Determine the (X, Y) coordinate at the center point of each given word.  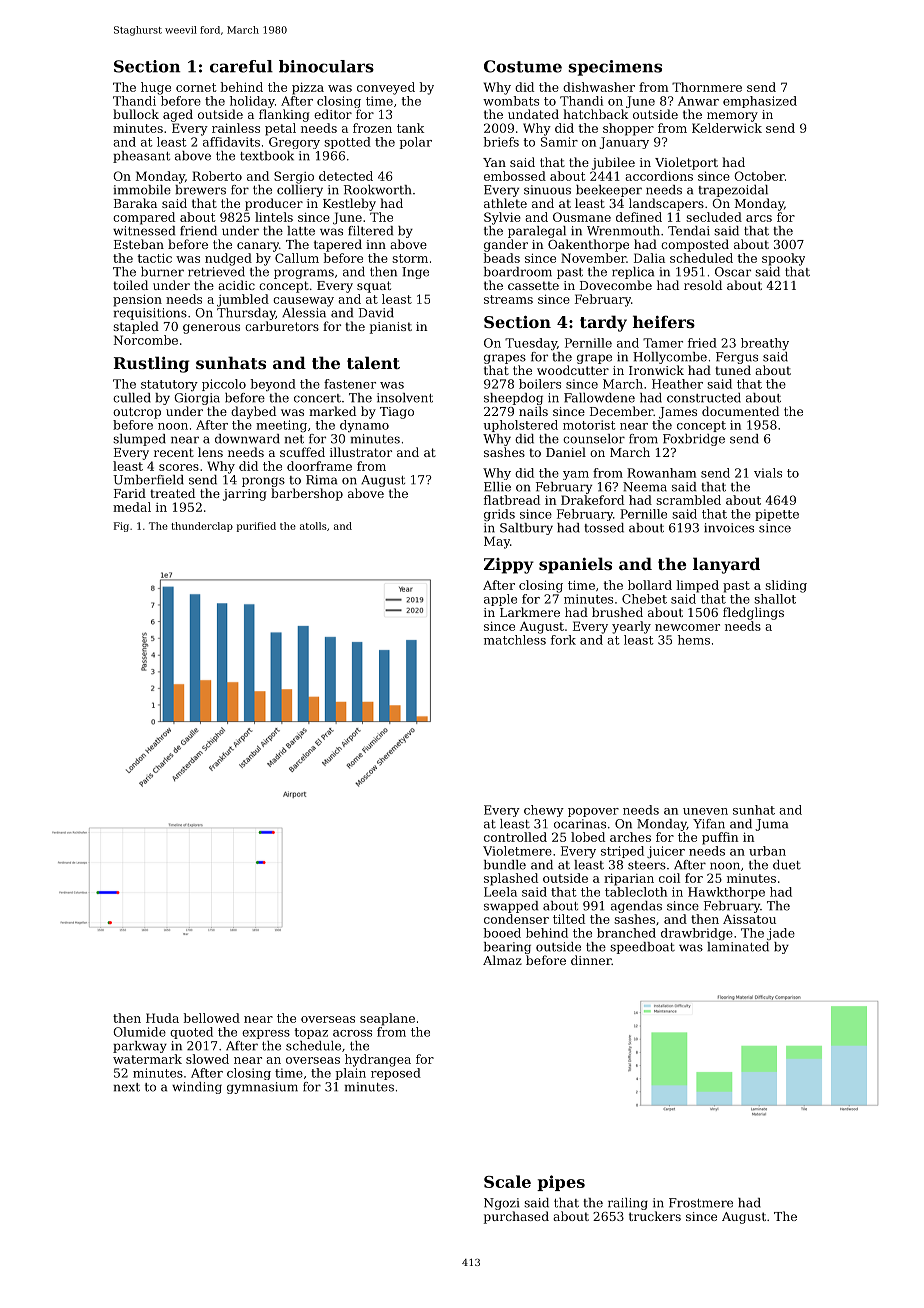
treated (172, 493)
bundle (505, 865)
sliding (786, 586)
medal (132, 507)
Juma (771, 825)
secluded (714, 217)
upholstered (520, 426)
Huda (162, 1018)
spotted (347, 143)
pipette (777, 515)
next (127, 1087)
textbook (267, 156)
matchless (515, 640)
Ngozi (502, 1204)
